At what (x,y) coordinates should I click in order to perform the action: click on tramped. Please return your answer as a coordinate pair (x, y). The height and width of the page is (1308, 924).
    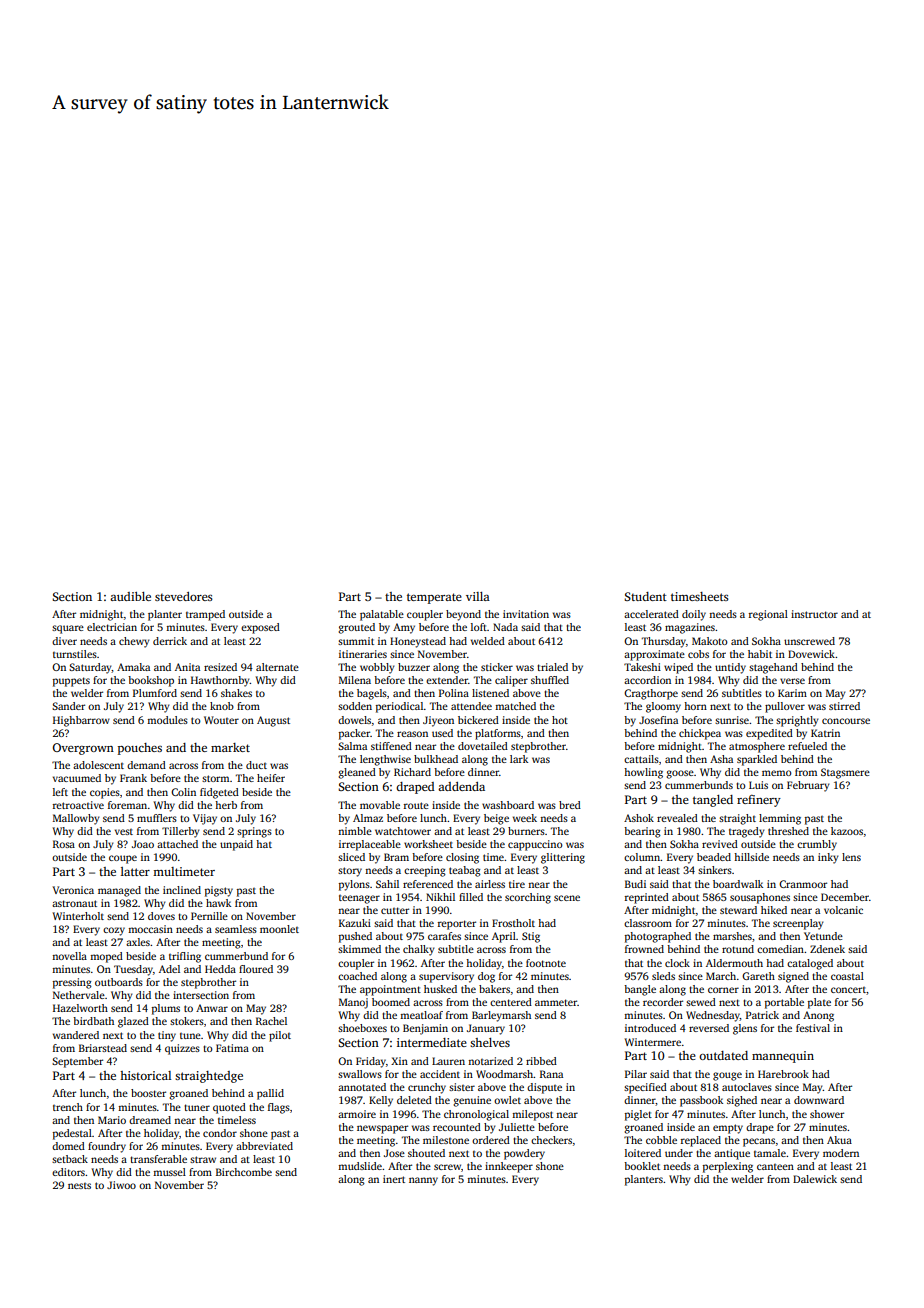
    Looking at the image, I should click on (205, 615).
